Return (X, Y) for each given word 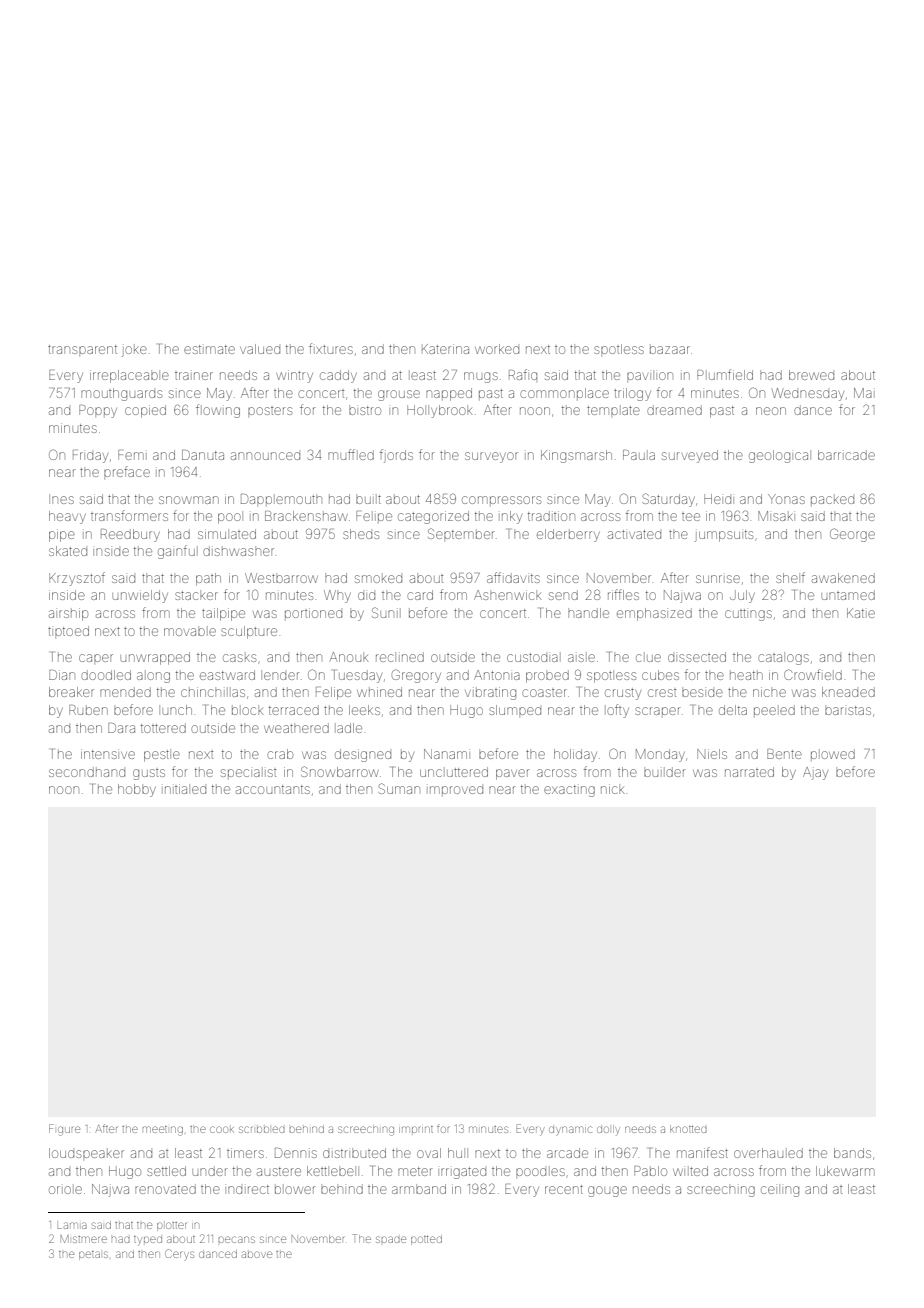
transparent (82, 349)
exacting (569, 791)
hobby (137, 790)
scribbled (262, 1129)
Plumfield (725, 374)
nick (613, 789)
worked (497, 349)
